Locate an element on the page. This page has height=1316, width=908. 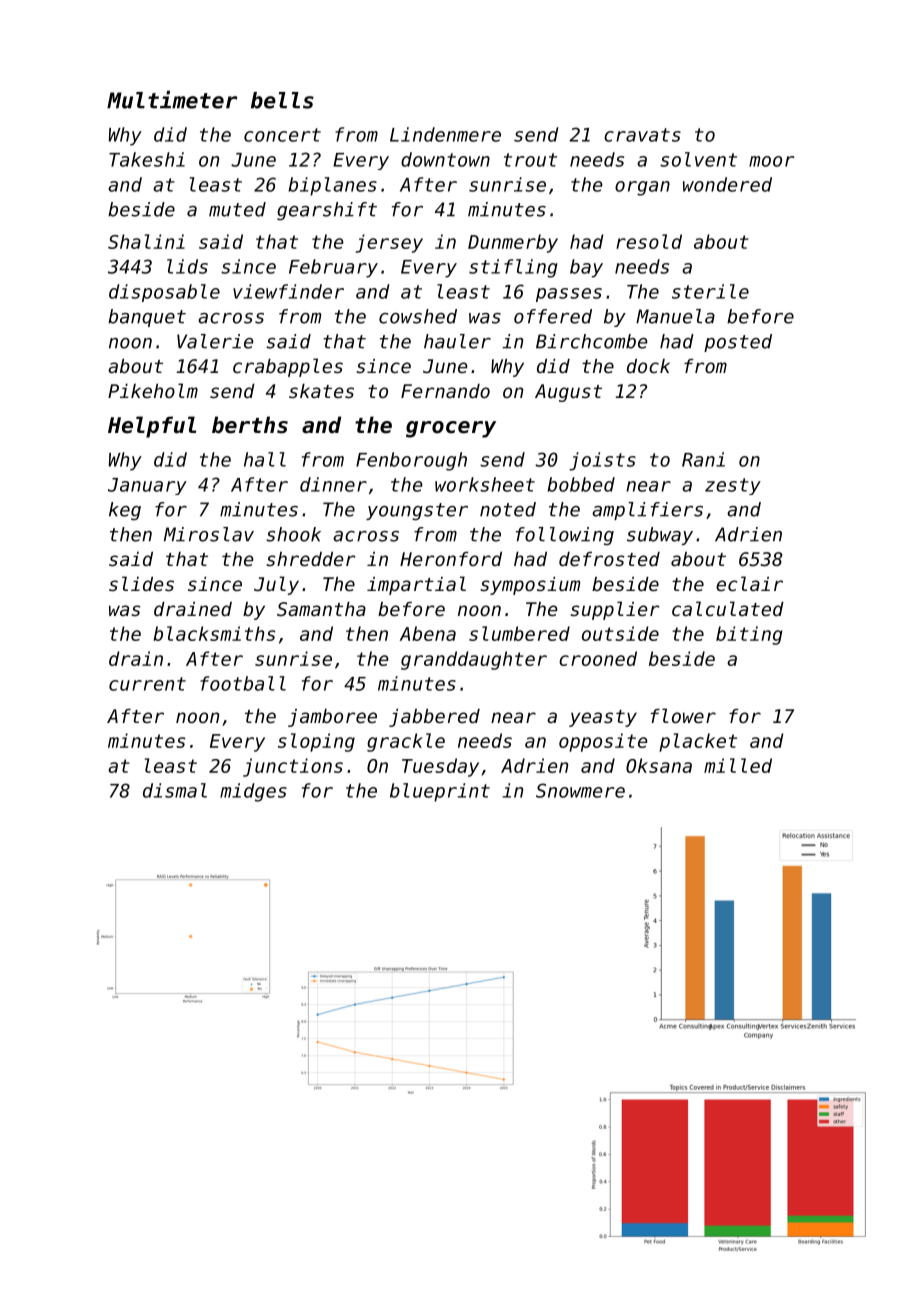
Fenborough is located at coordinates (411, 461).
